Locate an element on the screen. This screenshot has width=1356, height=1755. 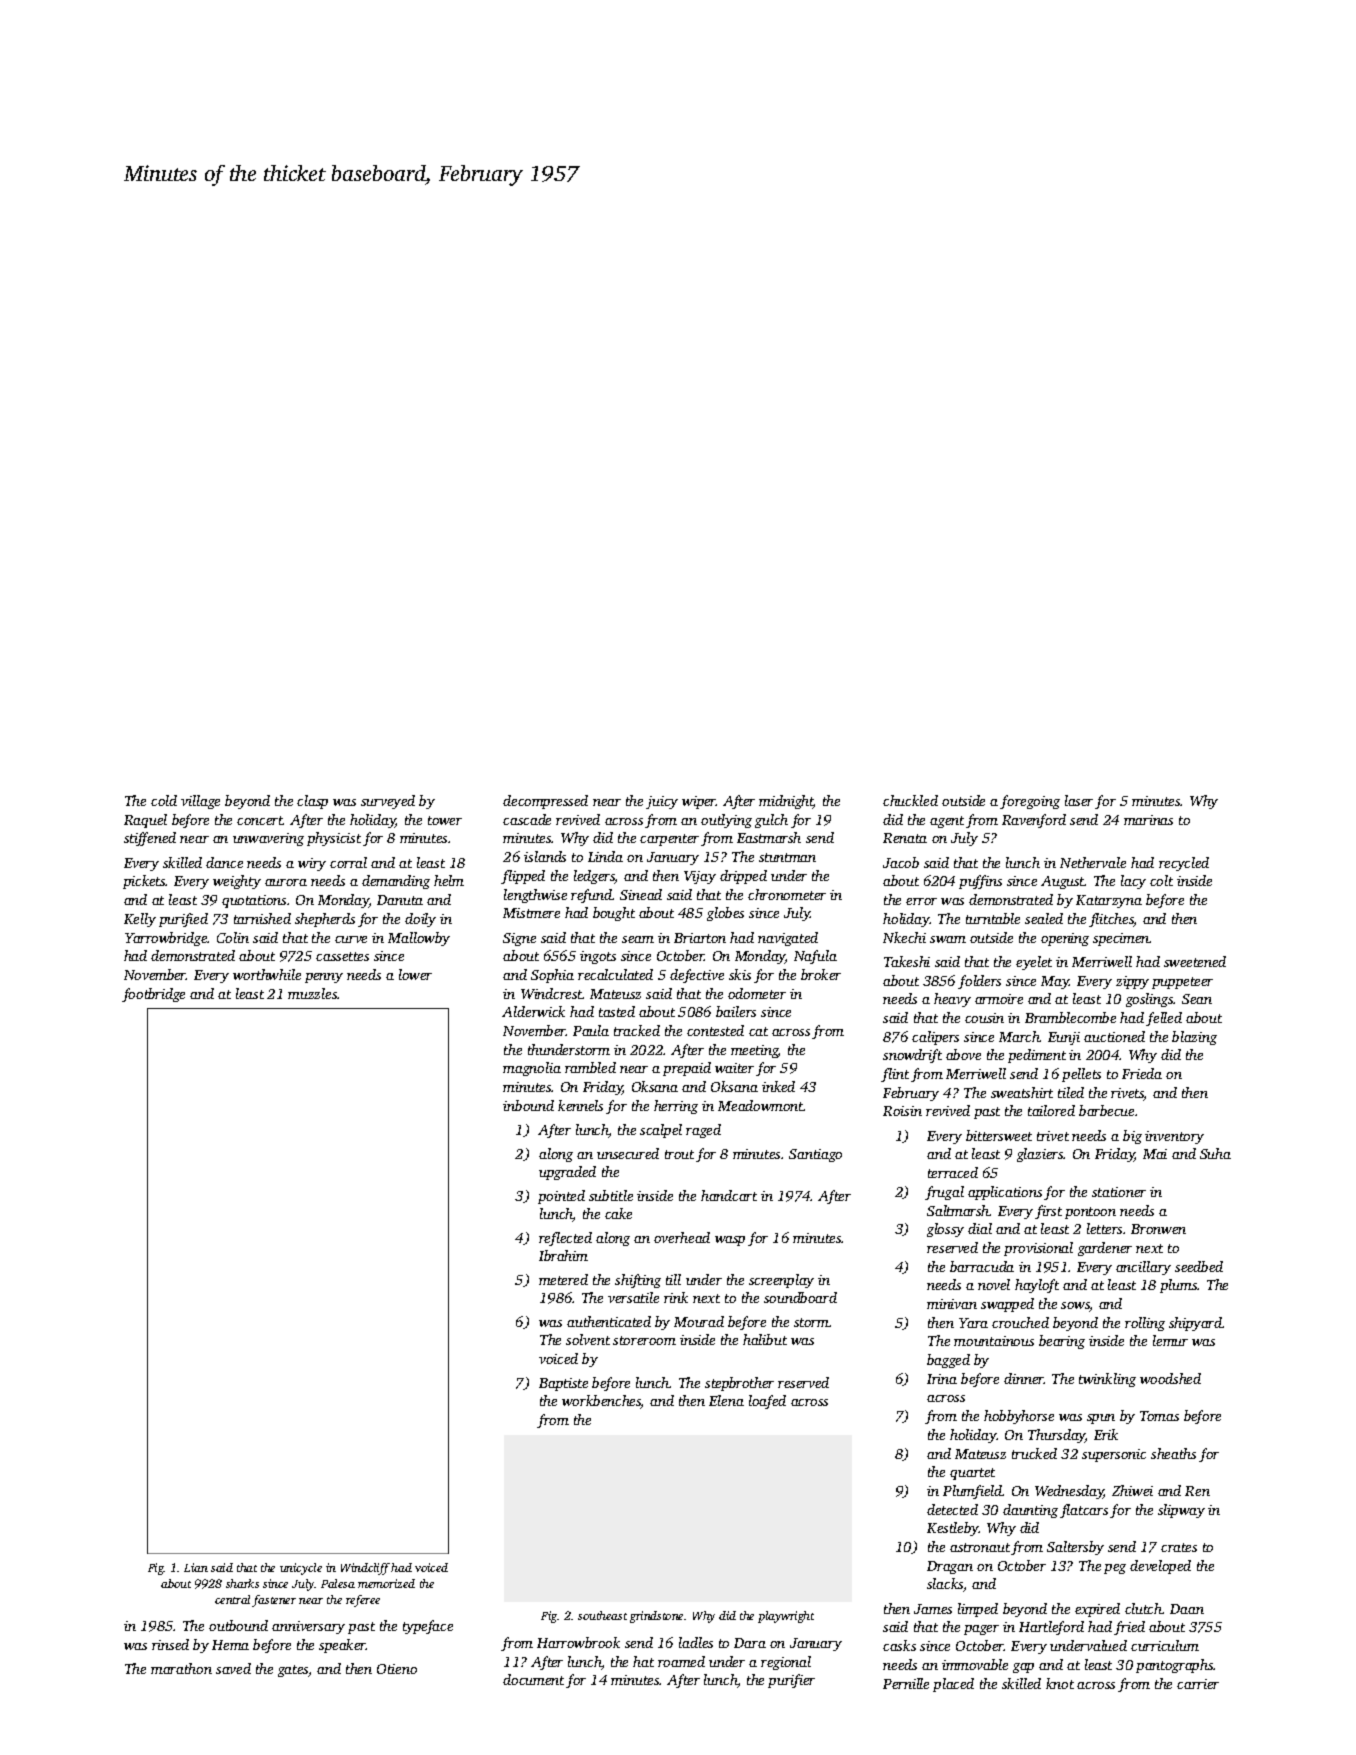
Mallowby is located at coordinates (419, 939).
